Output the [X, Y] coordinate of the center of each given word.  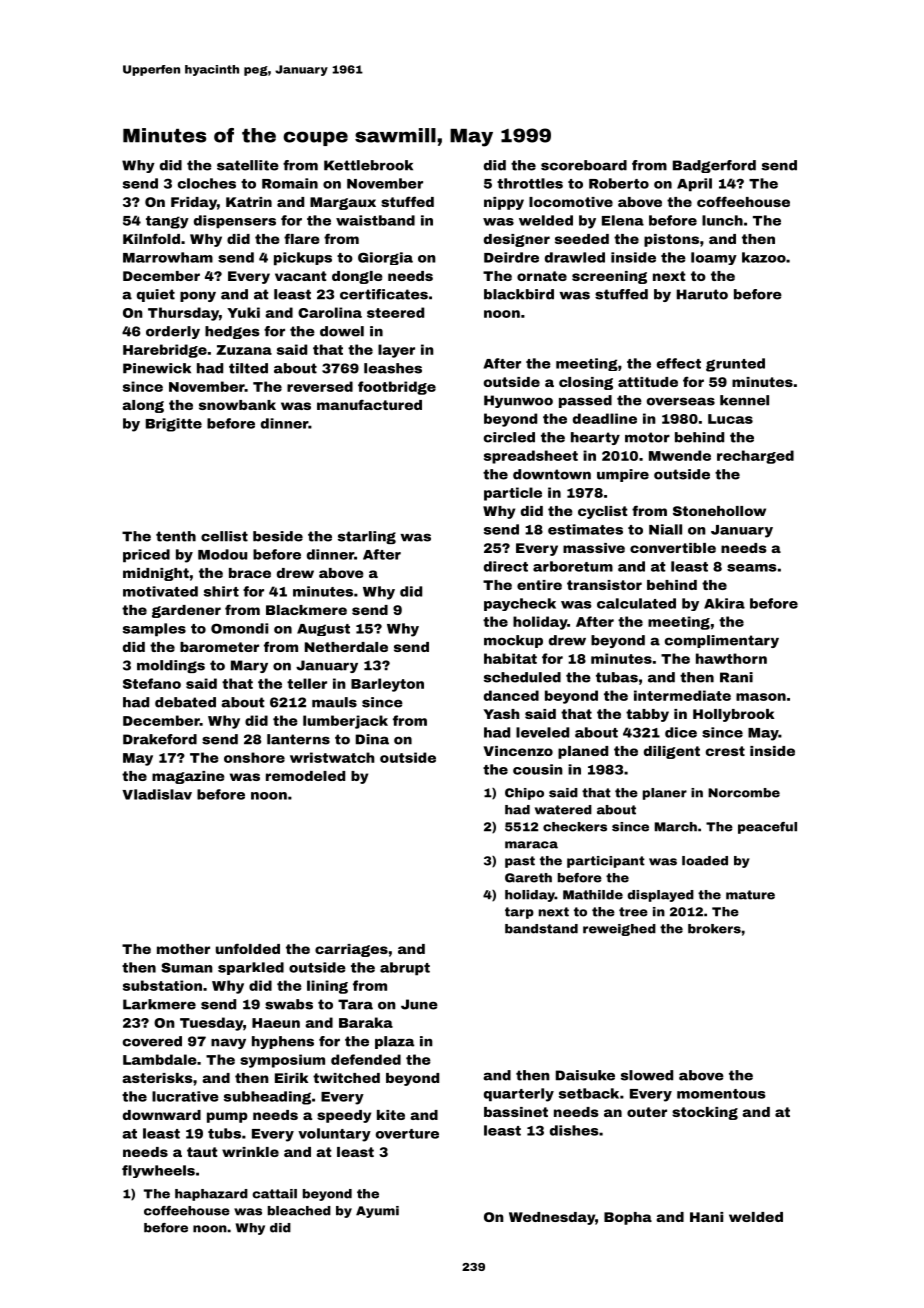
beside [278, 536]
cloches [207, 183]
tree [633, 912]
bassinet [516, 1112]
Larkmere [159, 1004]
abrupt [405, 969]
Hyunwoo [518, 401]
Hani [706, 1217]
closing [586, 383]
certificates [384, 294]
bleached [299, 1211]
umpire [623, 475]
